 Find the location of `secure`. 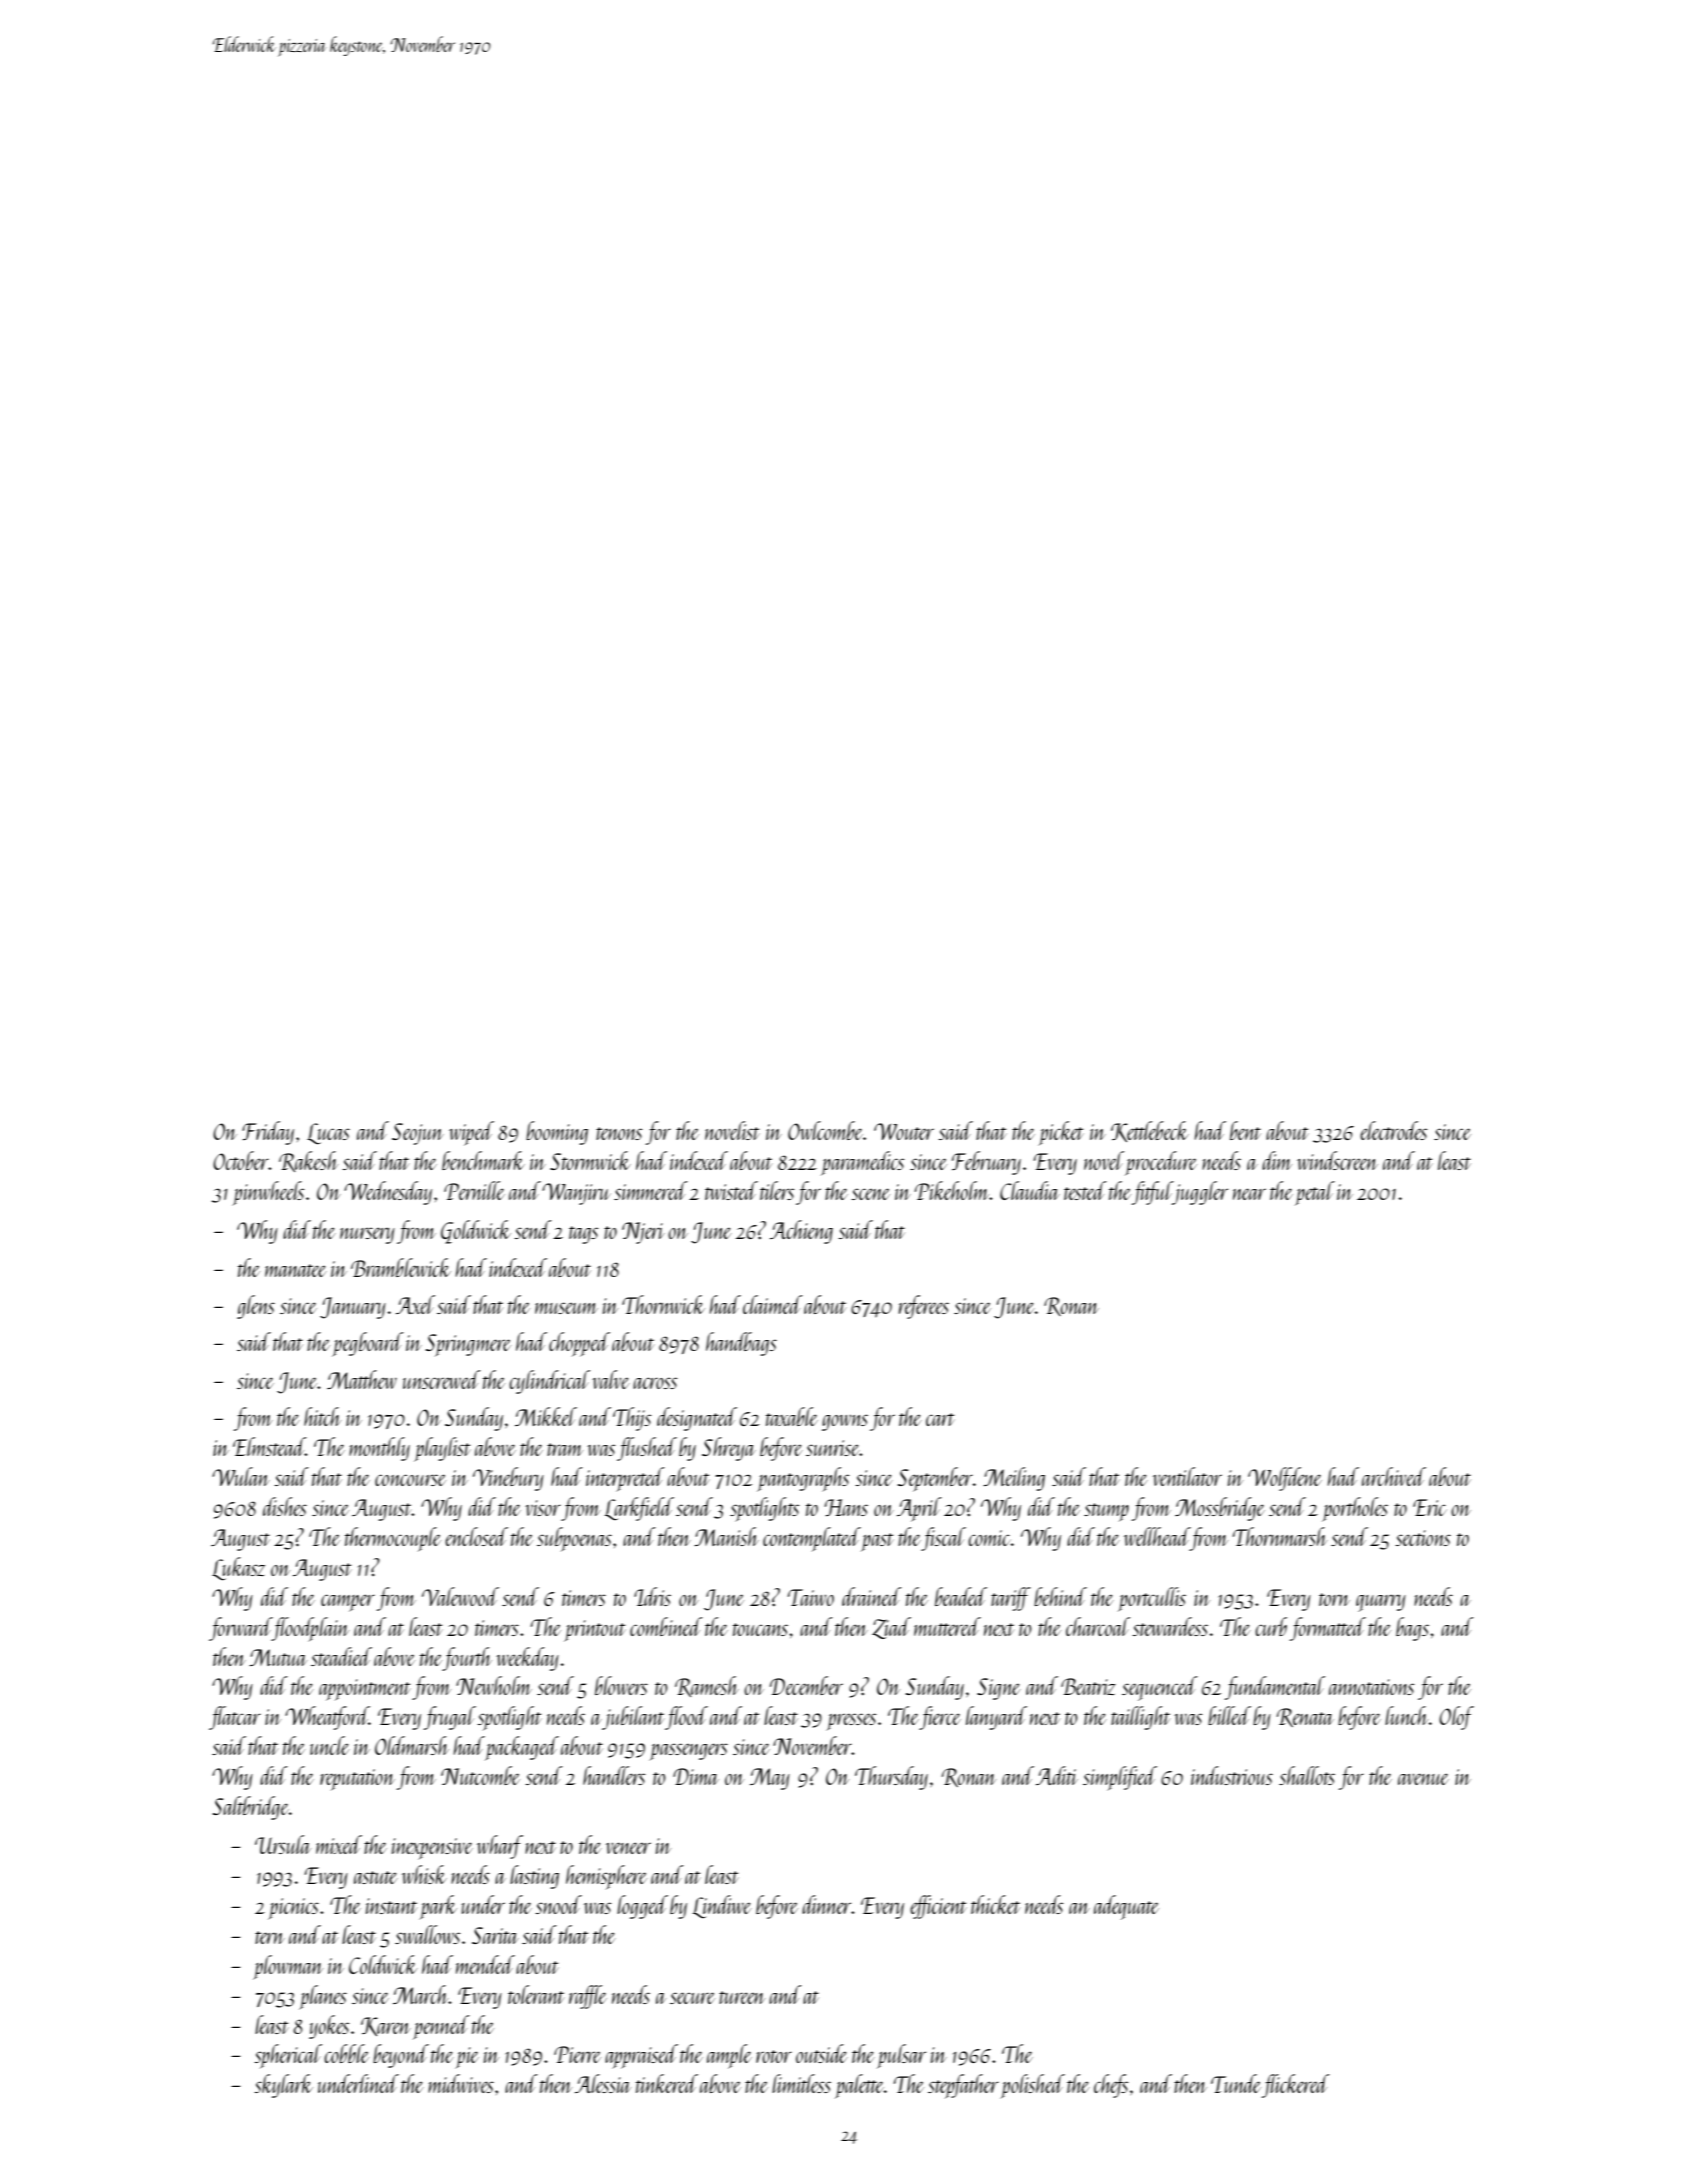

secure is located at coordinates (692, 1998).
